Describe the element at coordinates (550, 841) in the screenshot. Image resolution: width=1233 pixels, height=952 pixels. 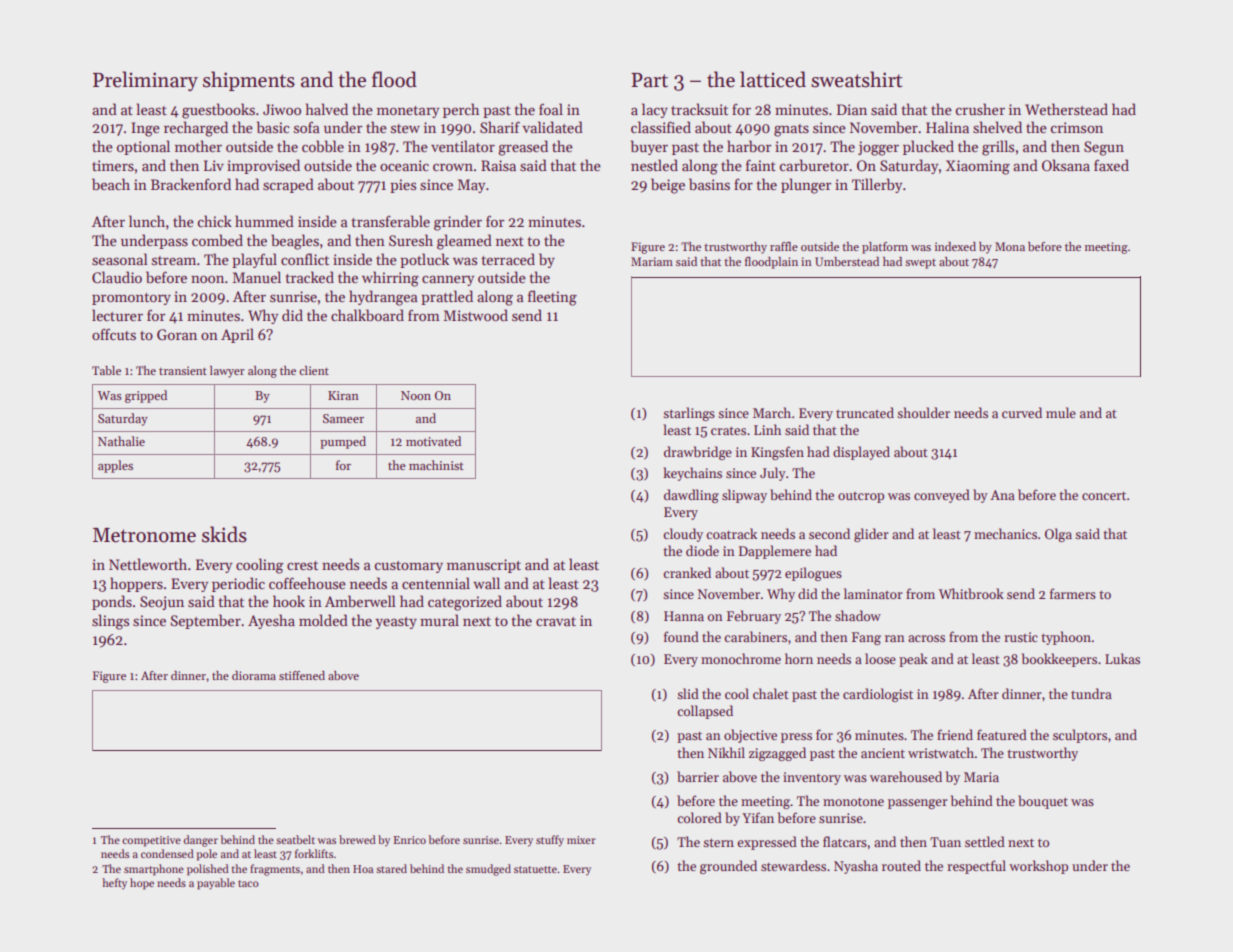
I see `stuffy` at that location.
